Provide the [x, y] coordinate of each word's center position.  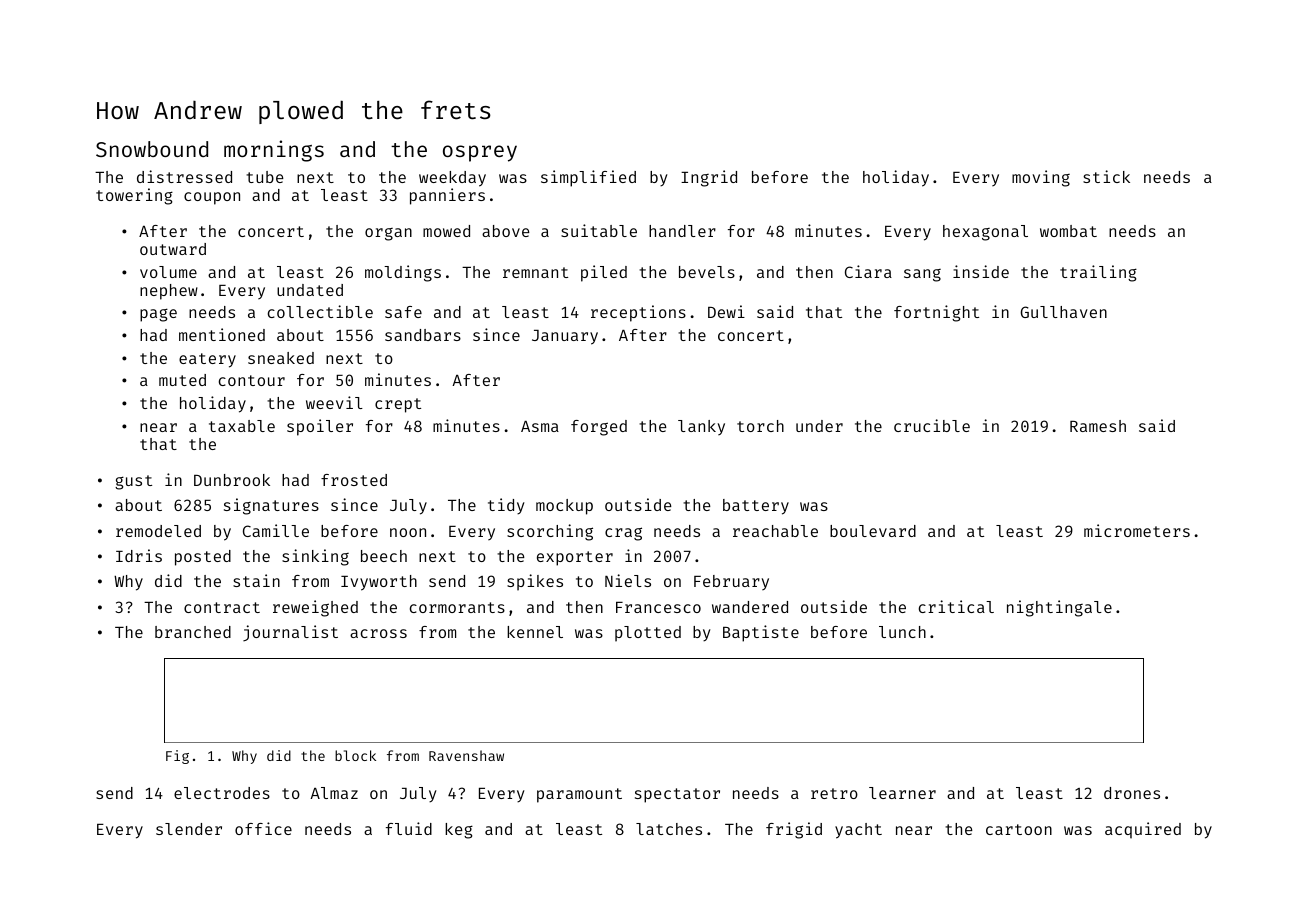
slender [189, 829]
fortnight [936, 313]
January [565, 337]
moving [1041, 178]
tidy [506, 506]
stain [256, 580]
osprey [480, 153]
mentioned [222, 334]
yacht [858, 831]
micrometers [1137, 530]
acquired [1143, 830]
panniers [447, 196]
